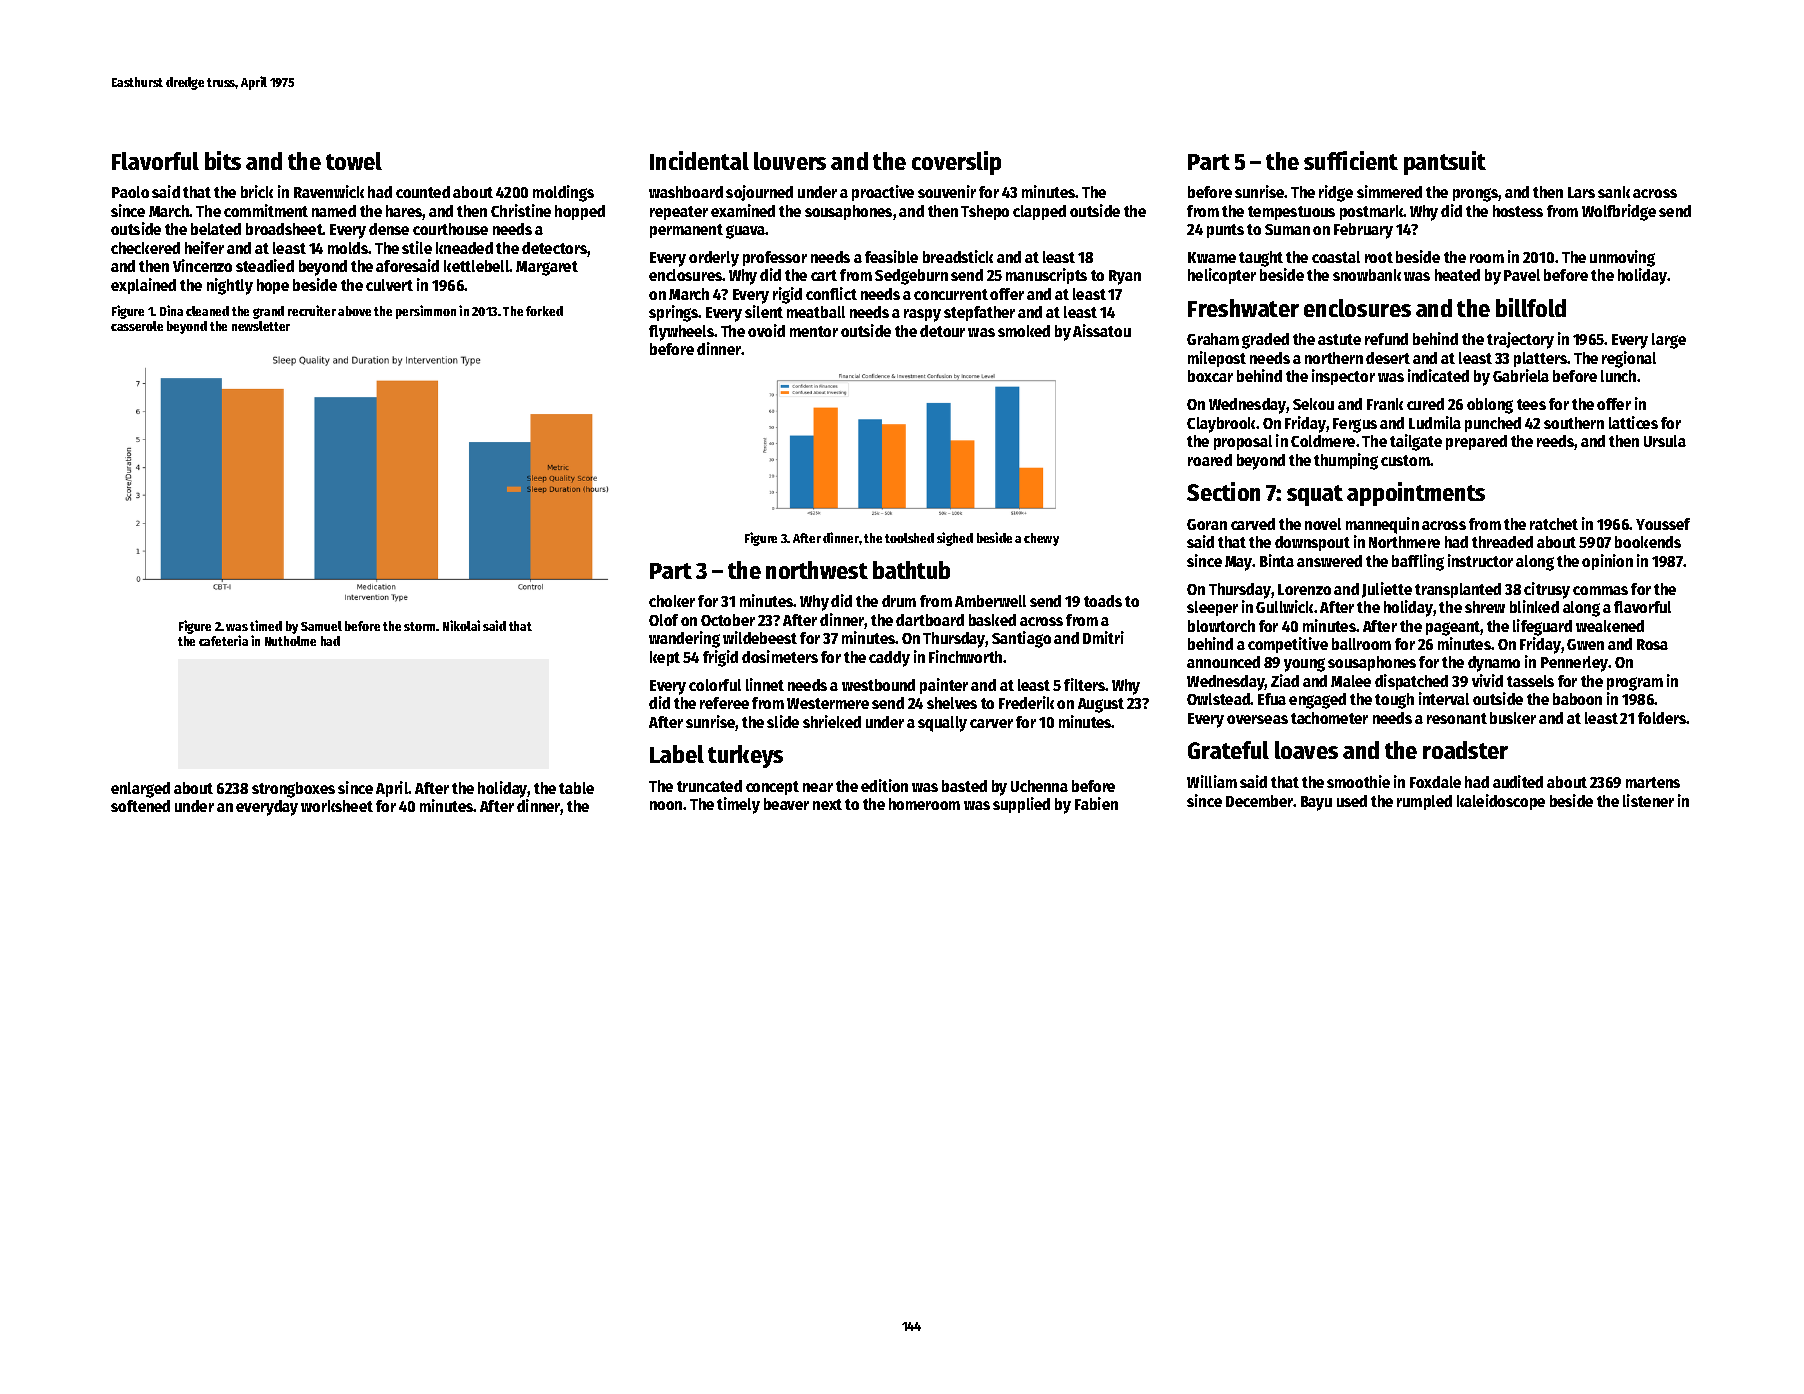 Image resolution: width=1804 pixels, height=1394 pixels. What do you see at coordinates (140, 806) in the screenshot?
I see `softened` at bounding box center [140, 806].
